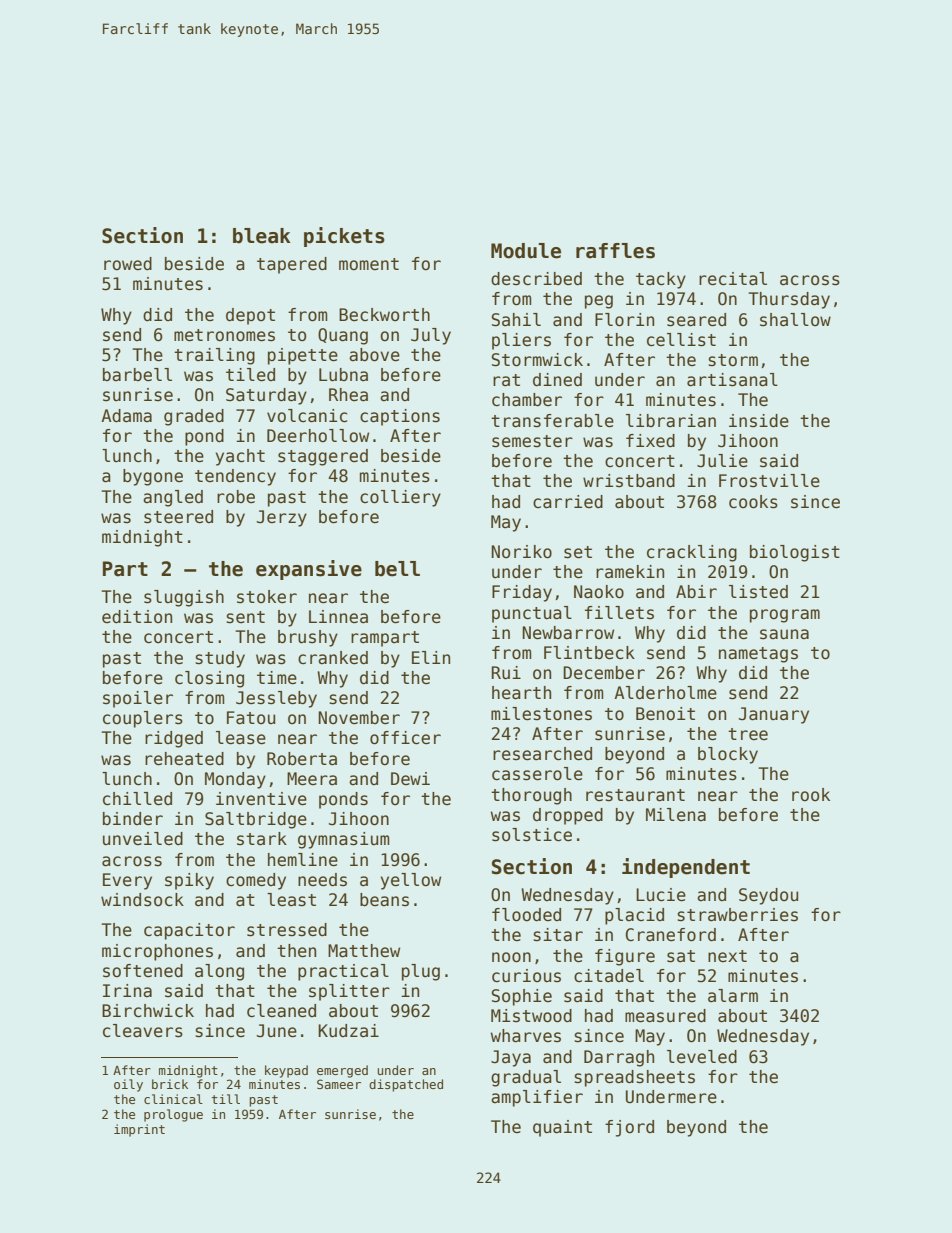 This screenshot has height=1233, width=952. I want to click on Flintbeck, so click(589, 653).
